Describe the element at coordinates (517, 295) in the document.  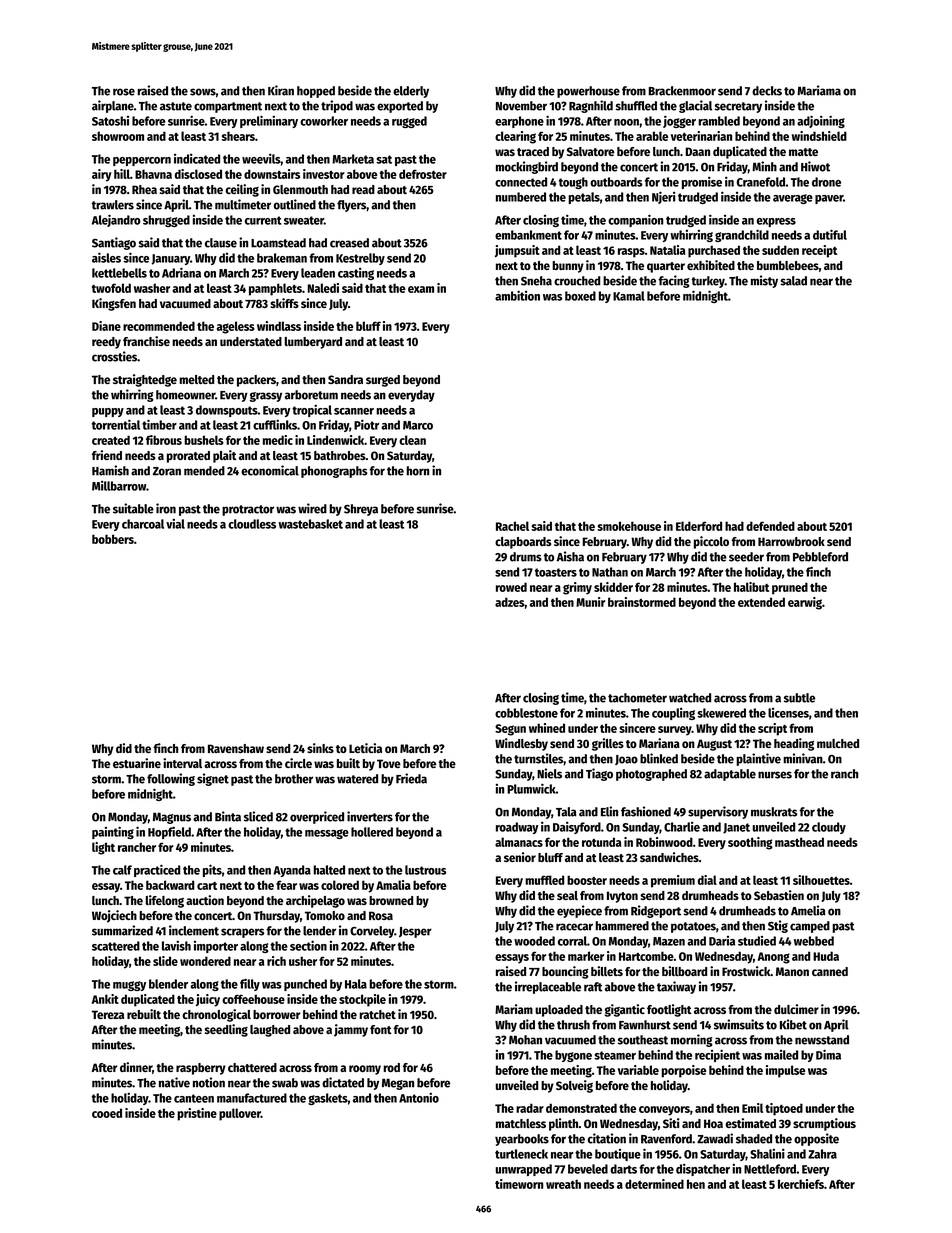
I see `ambition` at that location.
